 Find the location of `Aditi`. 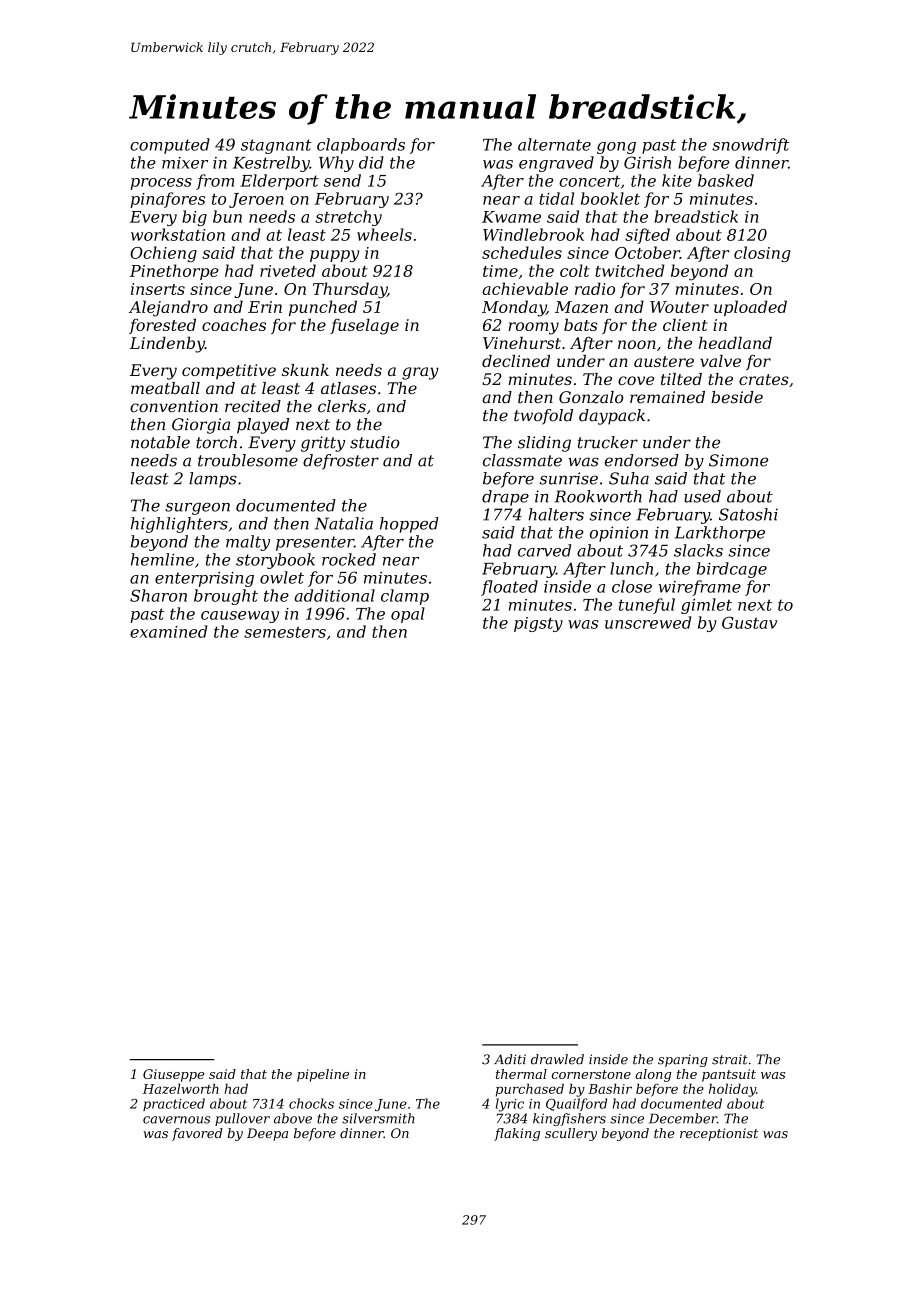

Aditi is located at coordinates (510, 1059).
